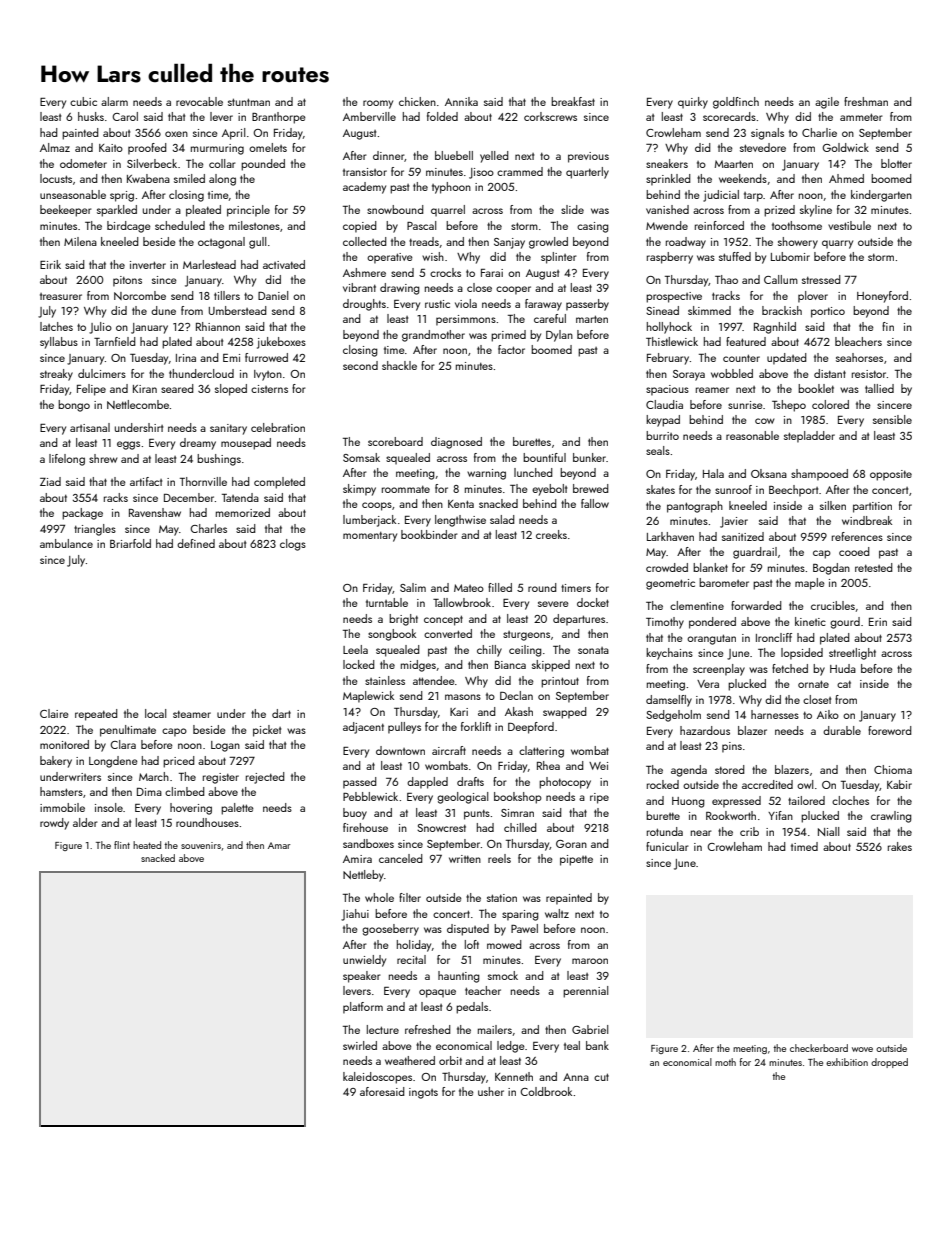 The width and height of the screenshot is (952, 1233). Describe the element at coordinates (423, 1093) in the screenshot. I see `ingots` at that location.
